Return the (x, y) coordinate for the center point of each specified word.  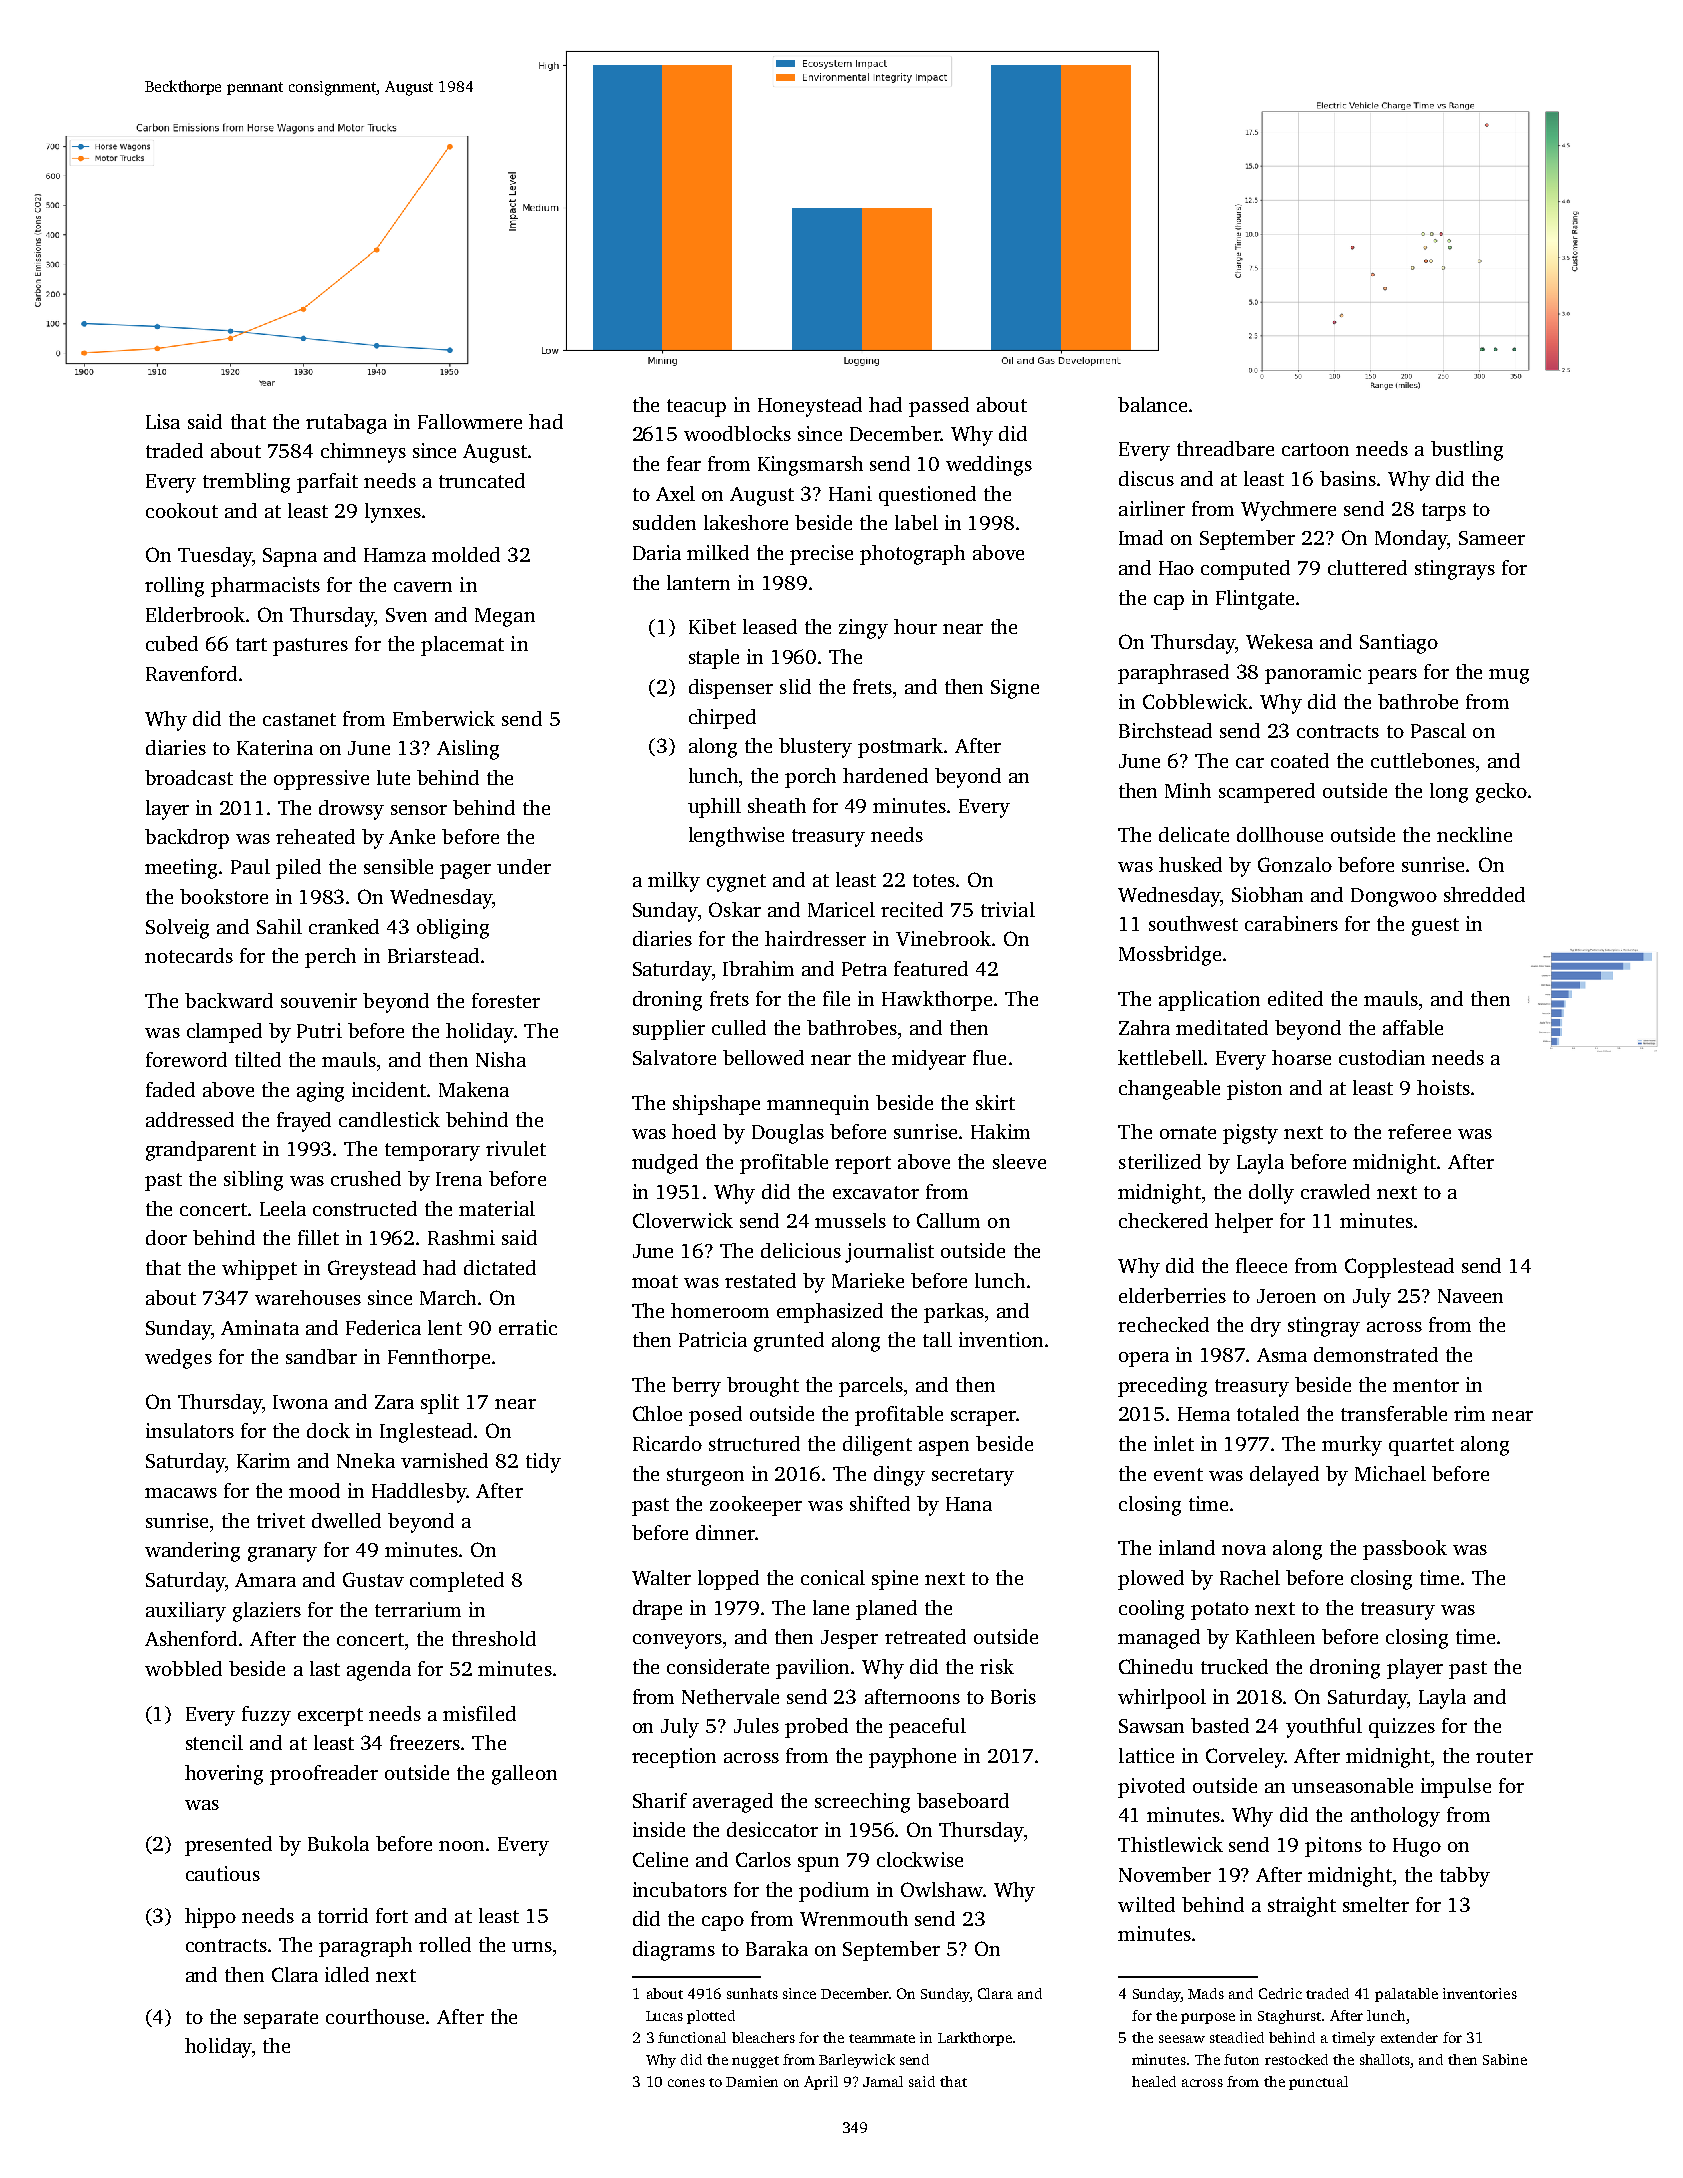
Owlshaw (942, 1889)
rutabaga (346, 424)
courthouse (375, 2016)
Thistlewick (1170, 1844)
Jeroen (1286, 1296)
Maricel (841, 909)
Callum (948, 1220)
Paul (250, 866)
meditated (1222, 1027)
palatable (1406, 1995)
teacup (696, 408)
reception (674, 1758)
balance (1152, 404)
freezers (425, 1742)
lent (445, 1327)
